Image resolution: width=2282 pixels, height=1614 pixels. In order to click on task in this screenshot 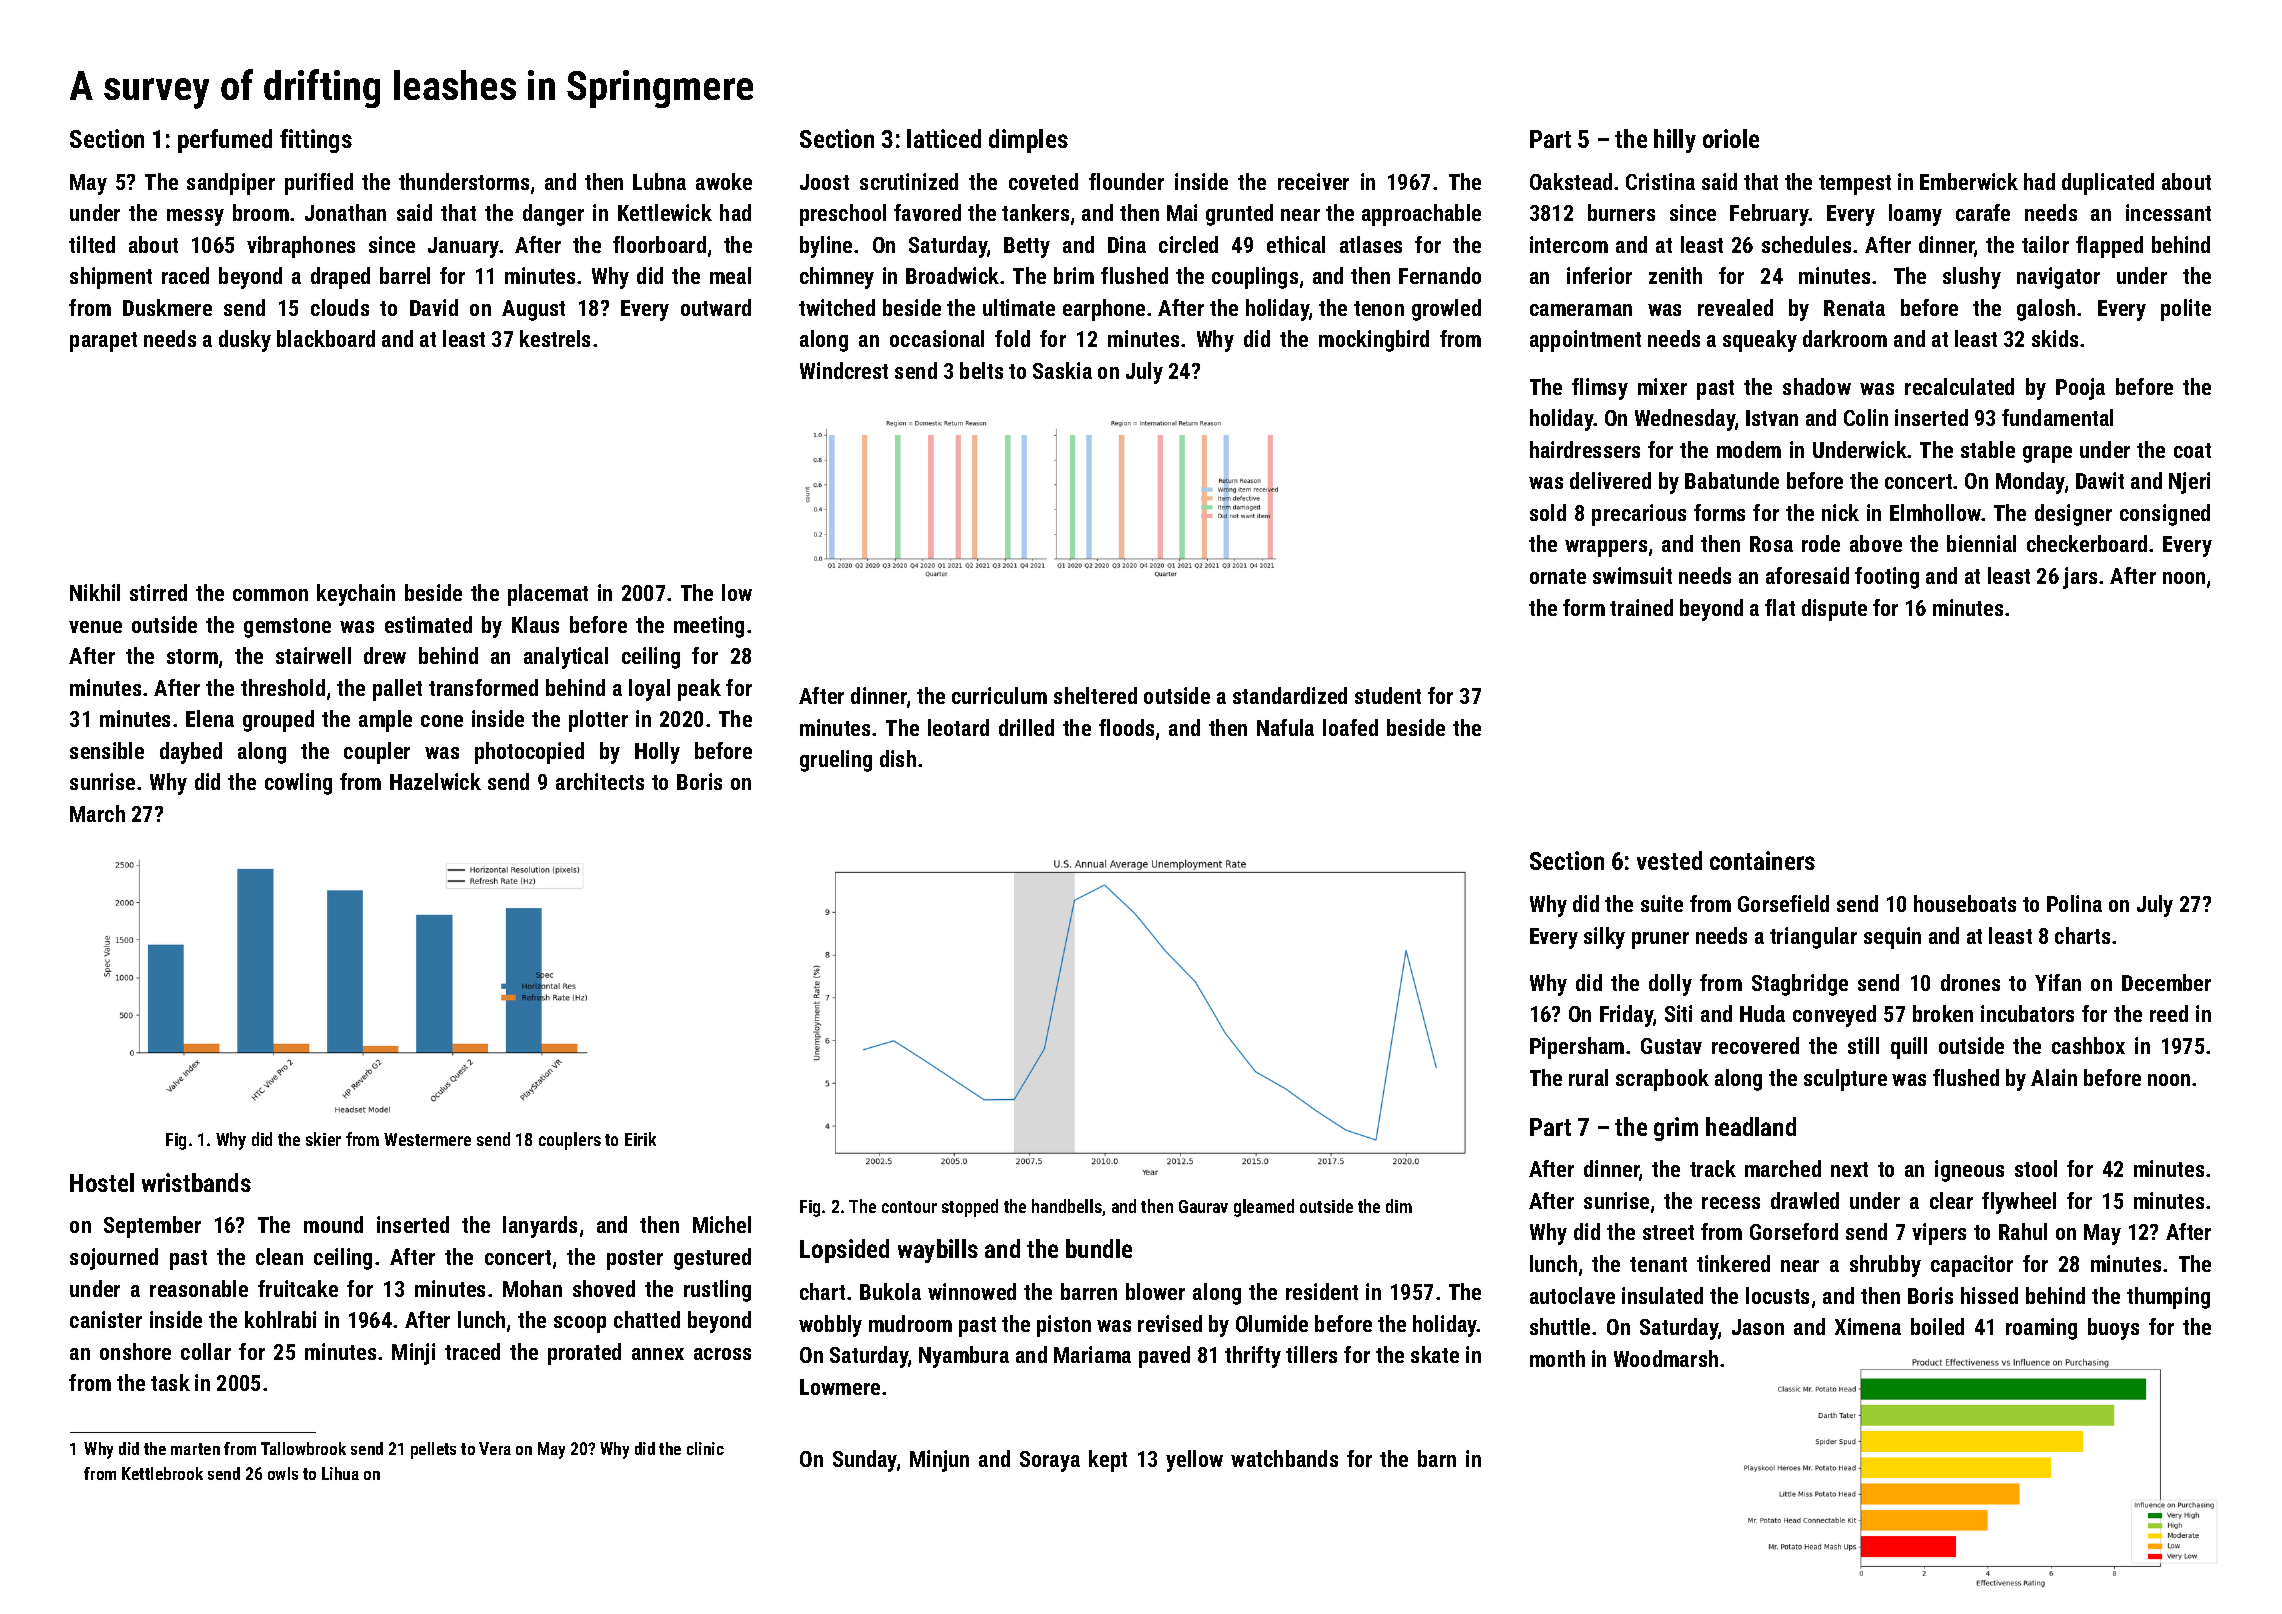, I will do `click(170, 1382)`.
